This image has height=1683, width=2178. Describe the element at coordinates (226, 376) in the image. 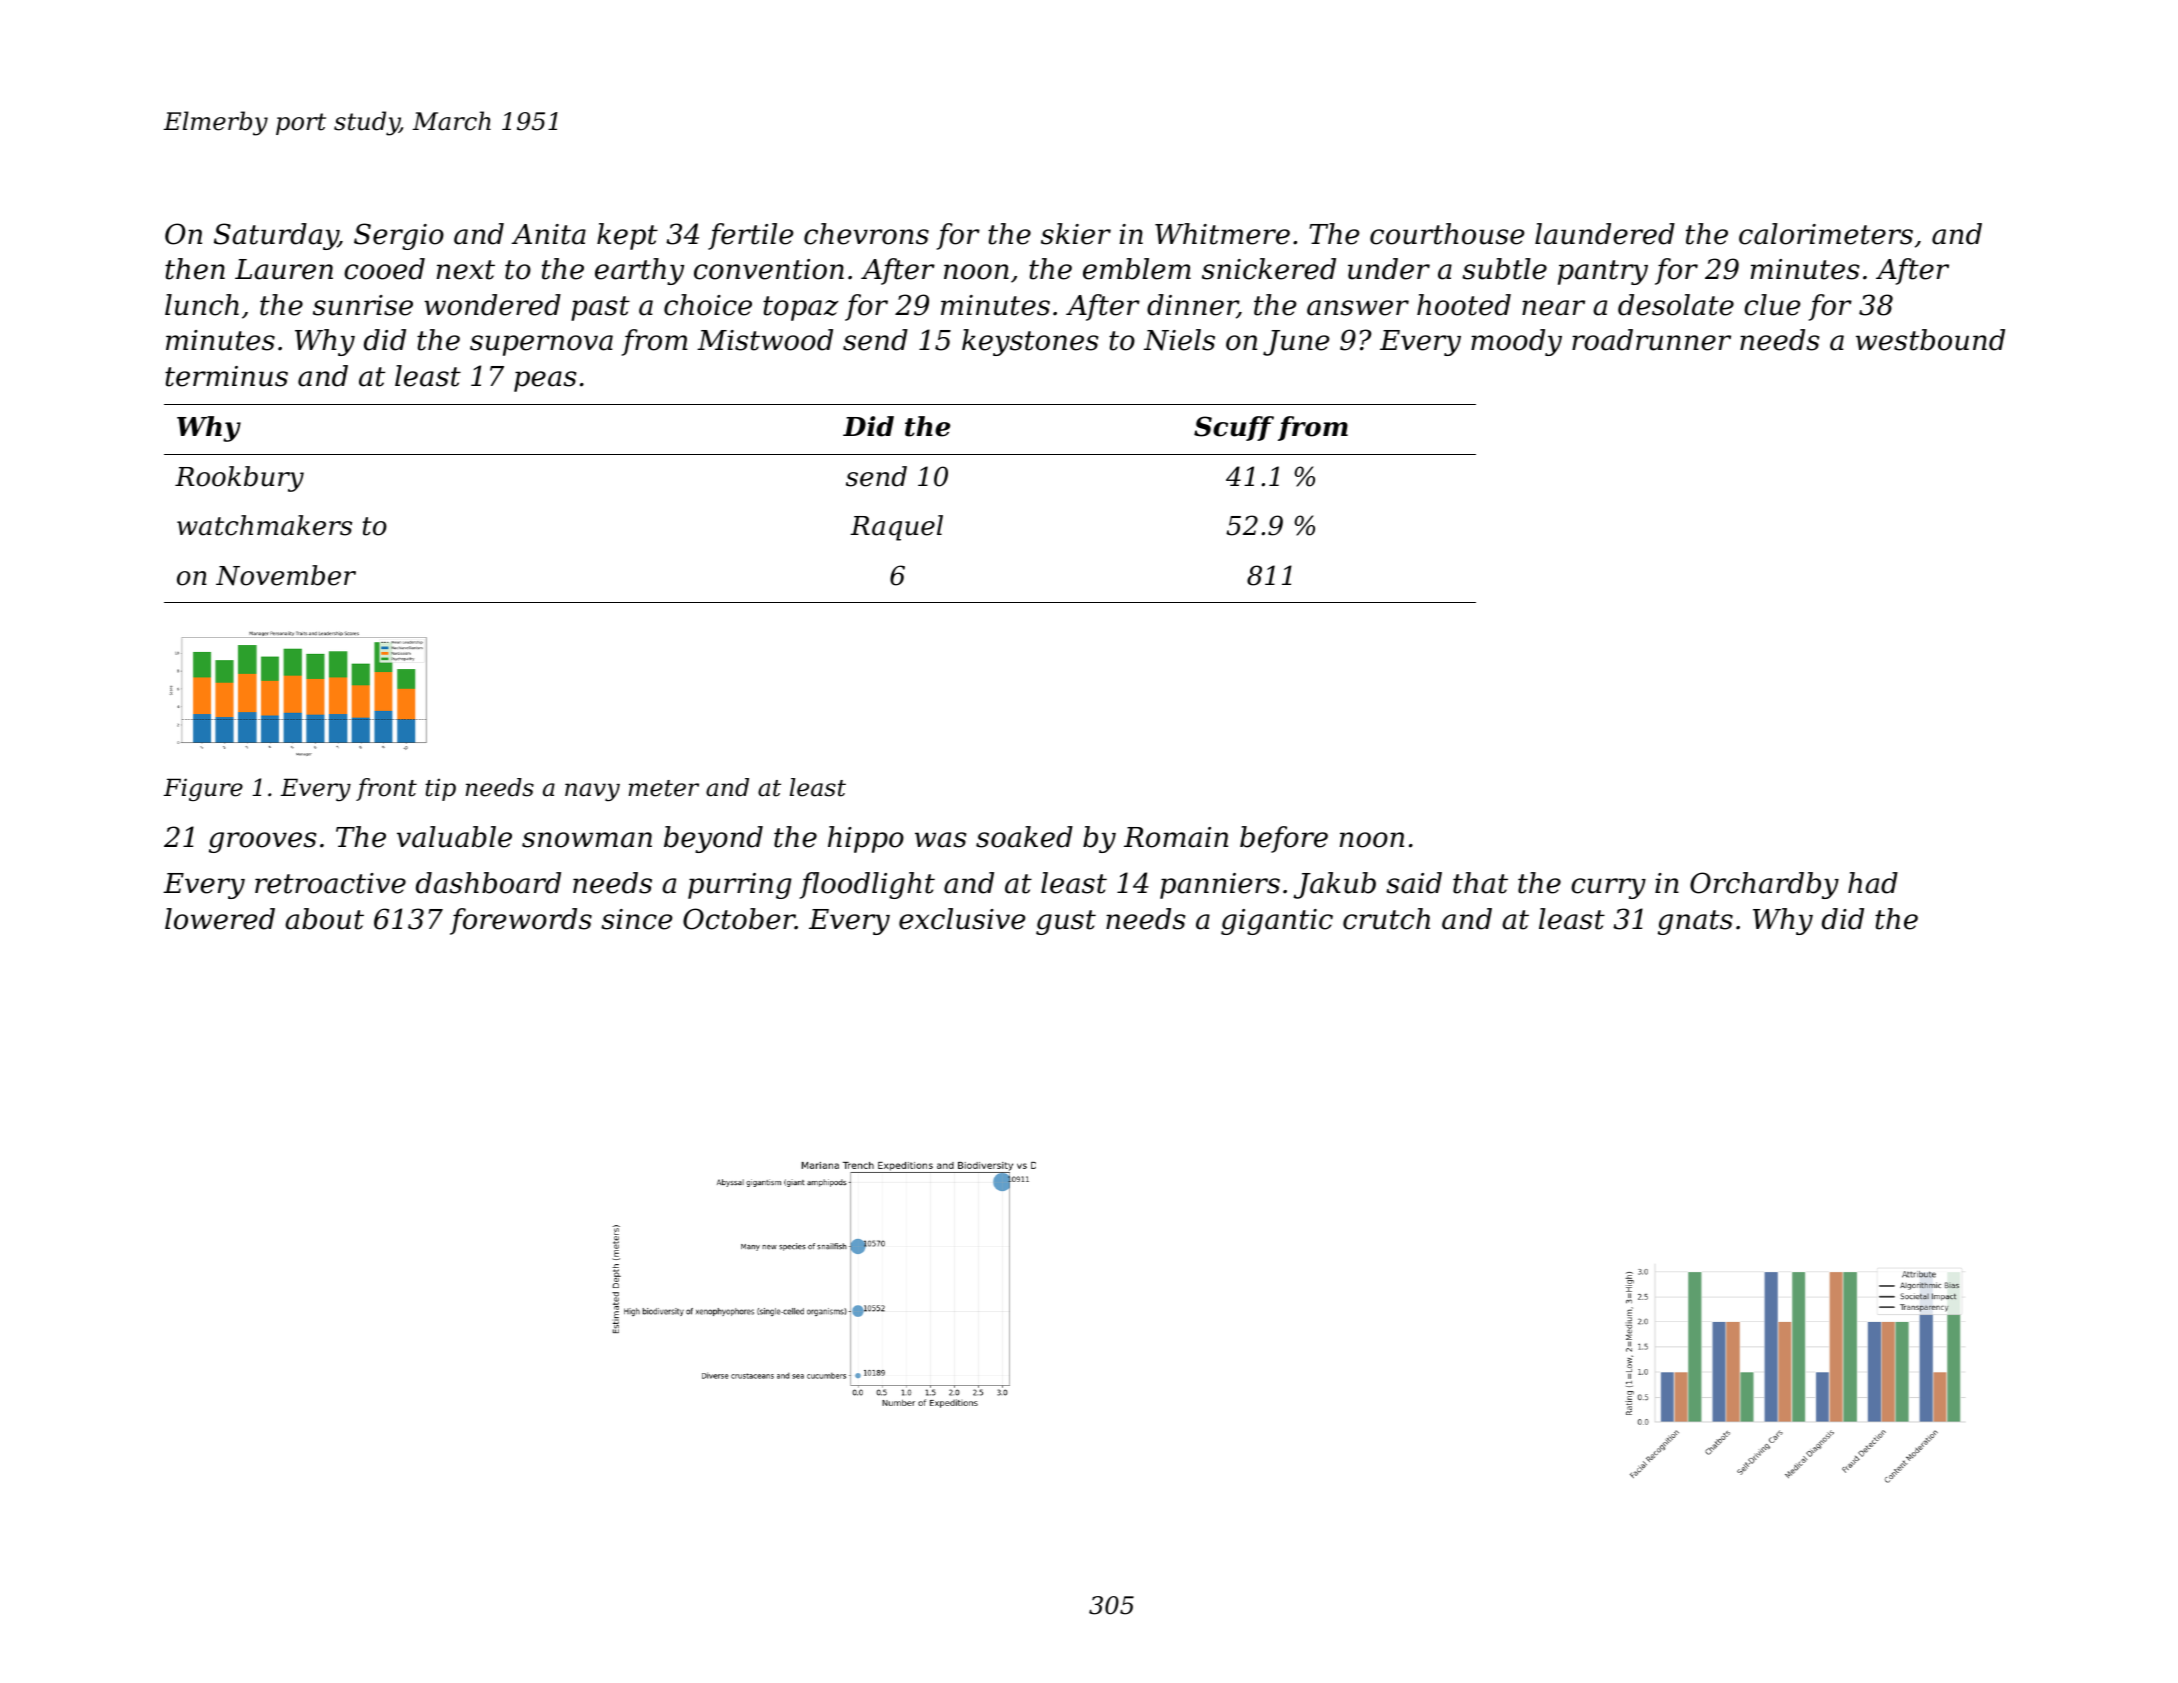

I see `terminus` at that location.
